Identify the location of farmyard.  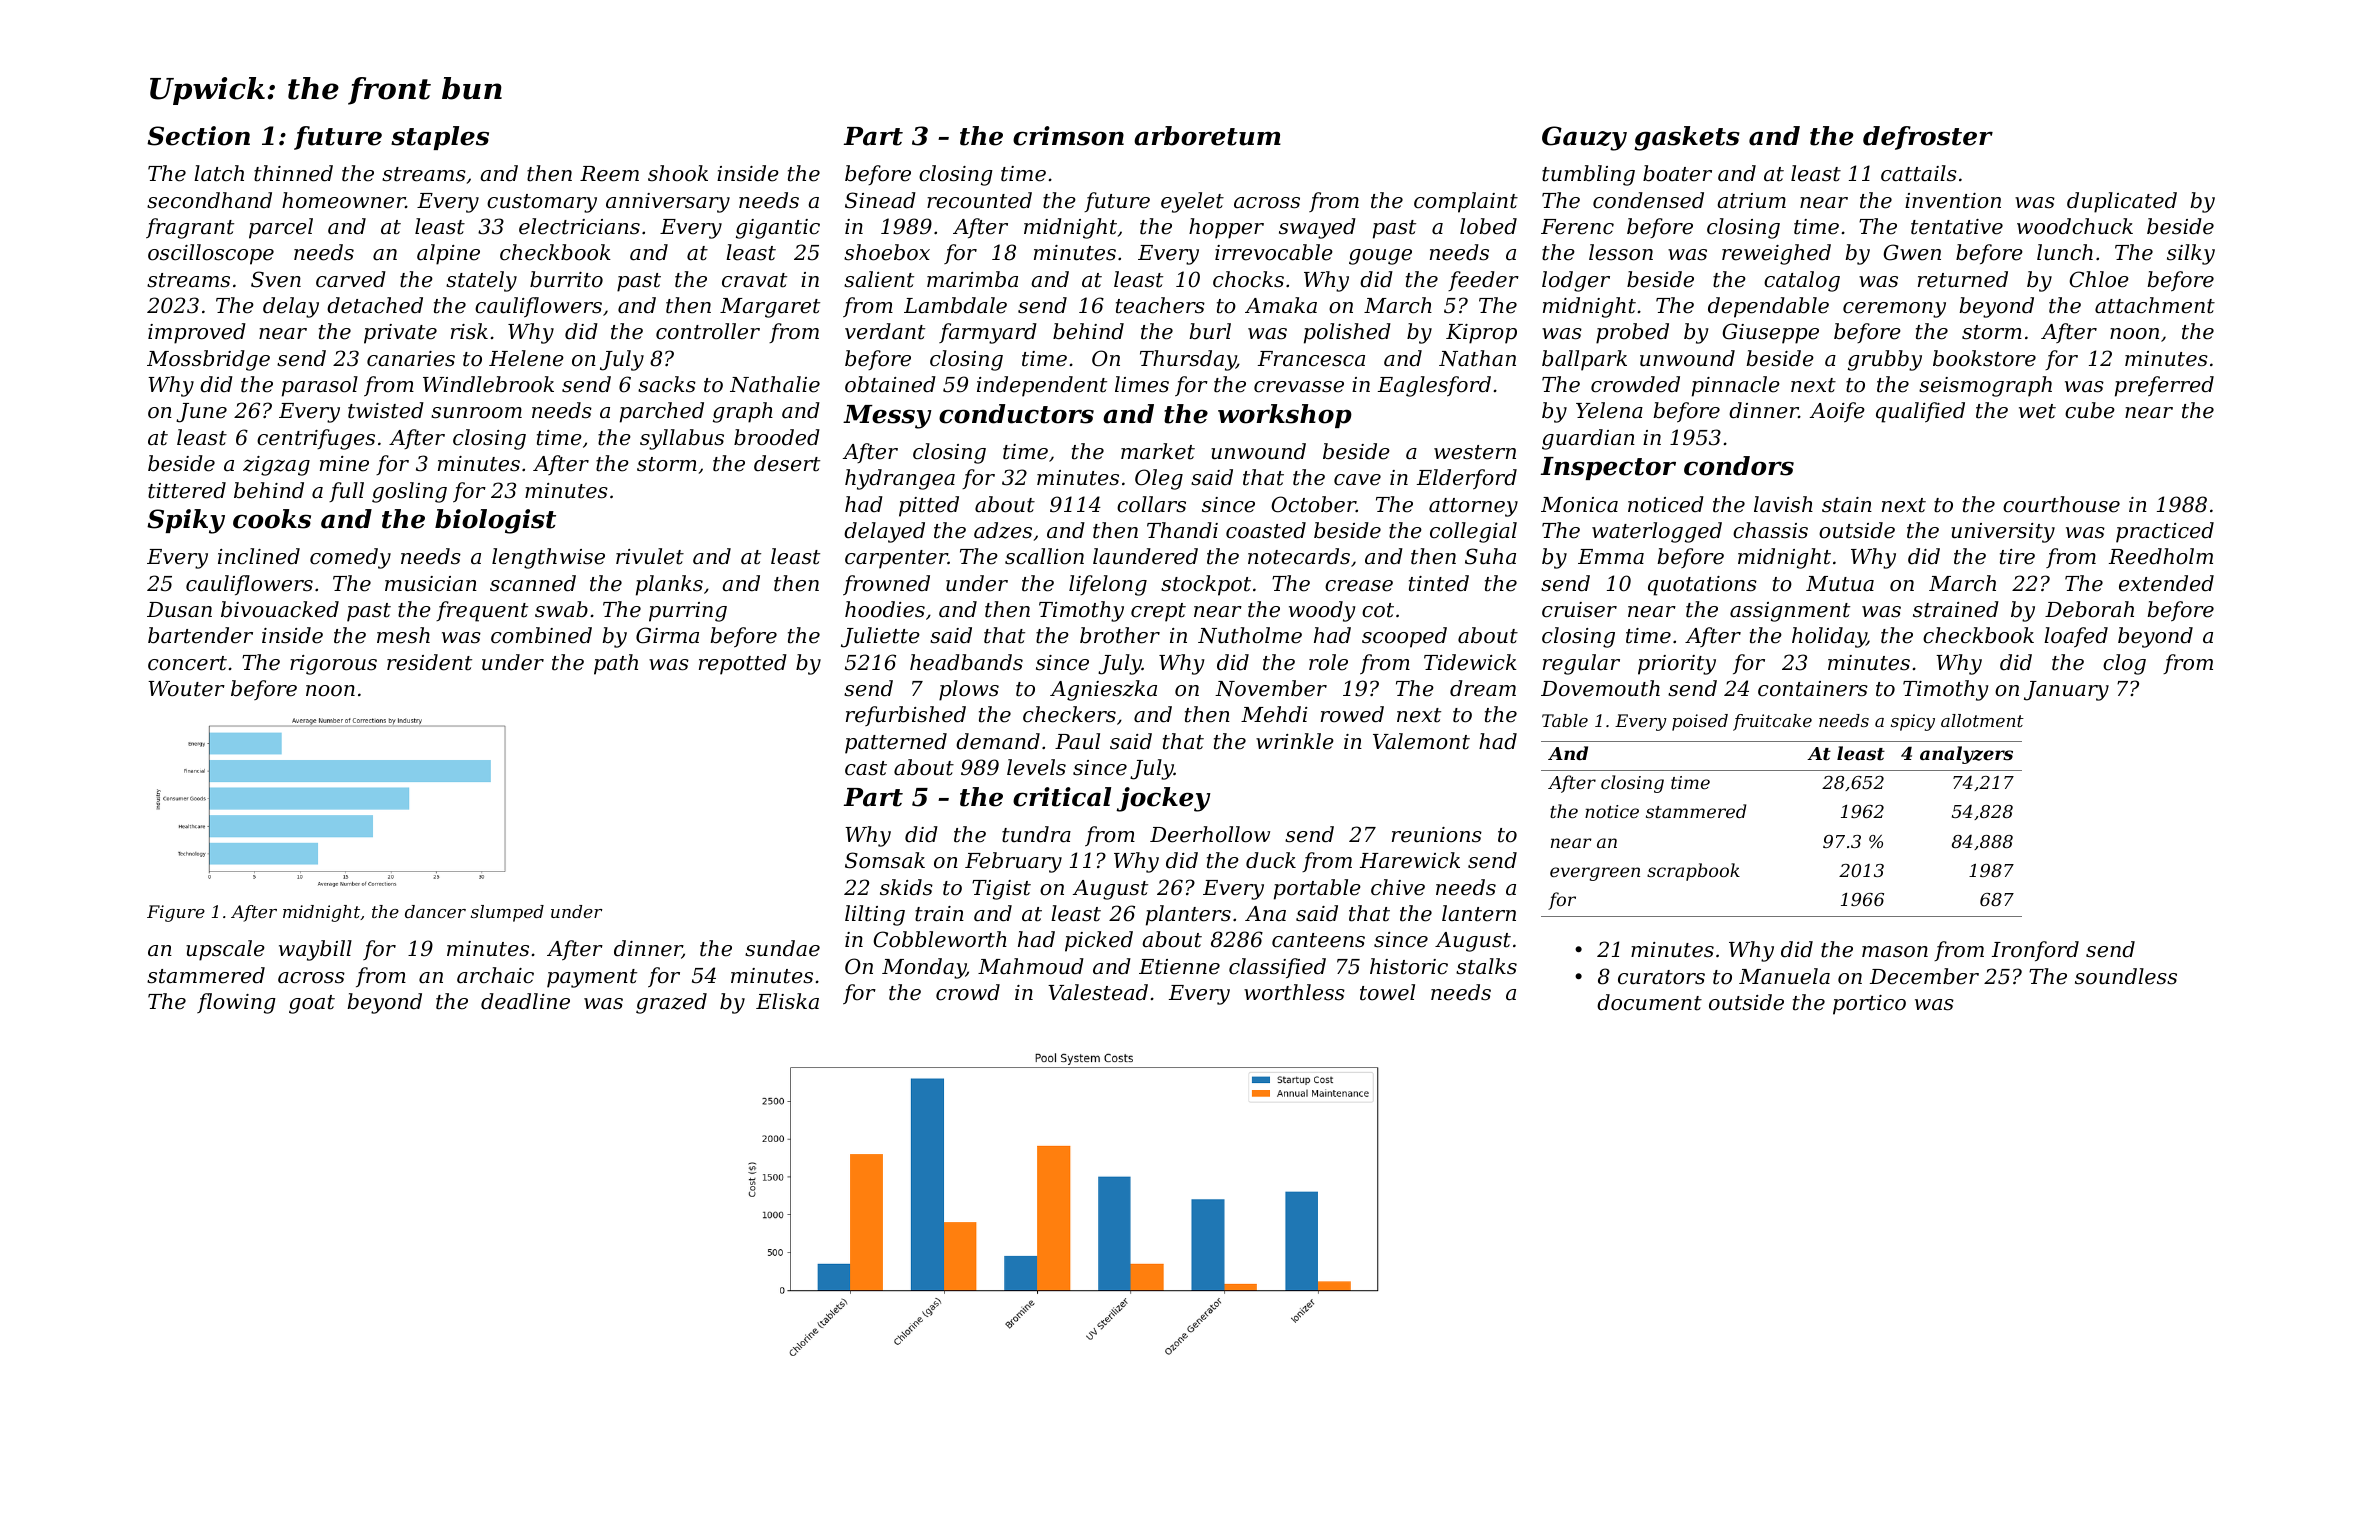
(988, 333).
